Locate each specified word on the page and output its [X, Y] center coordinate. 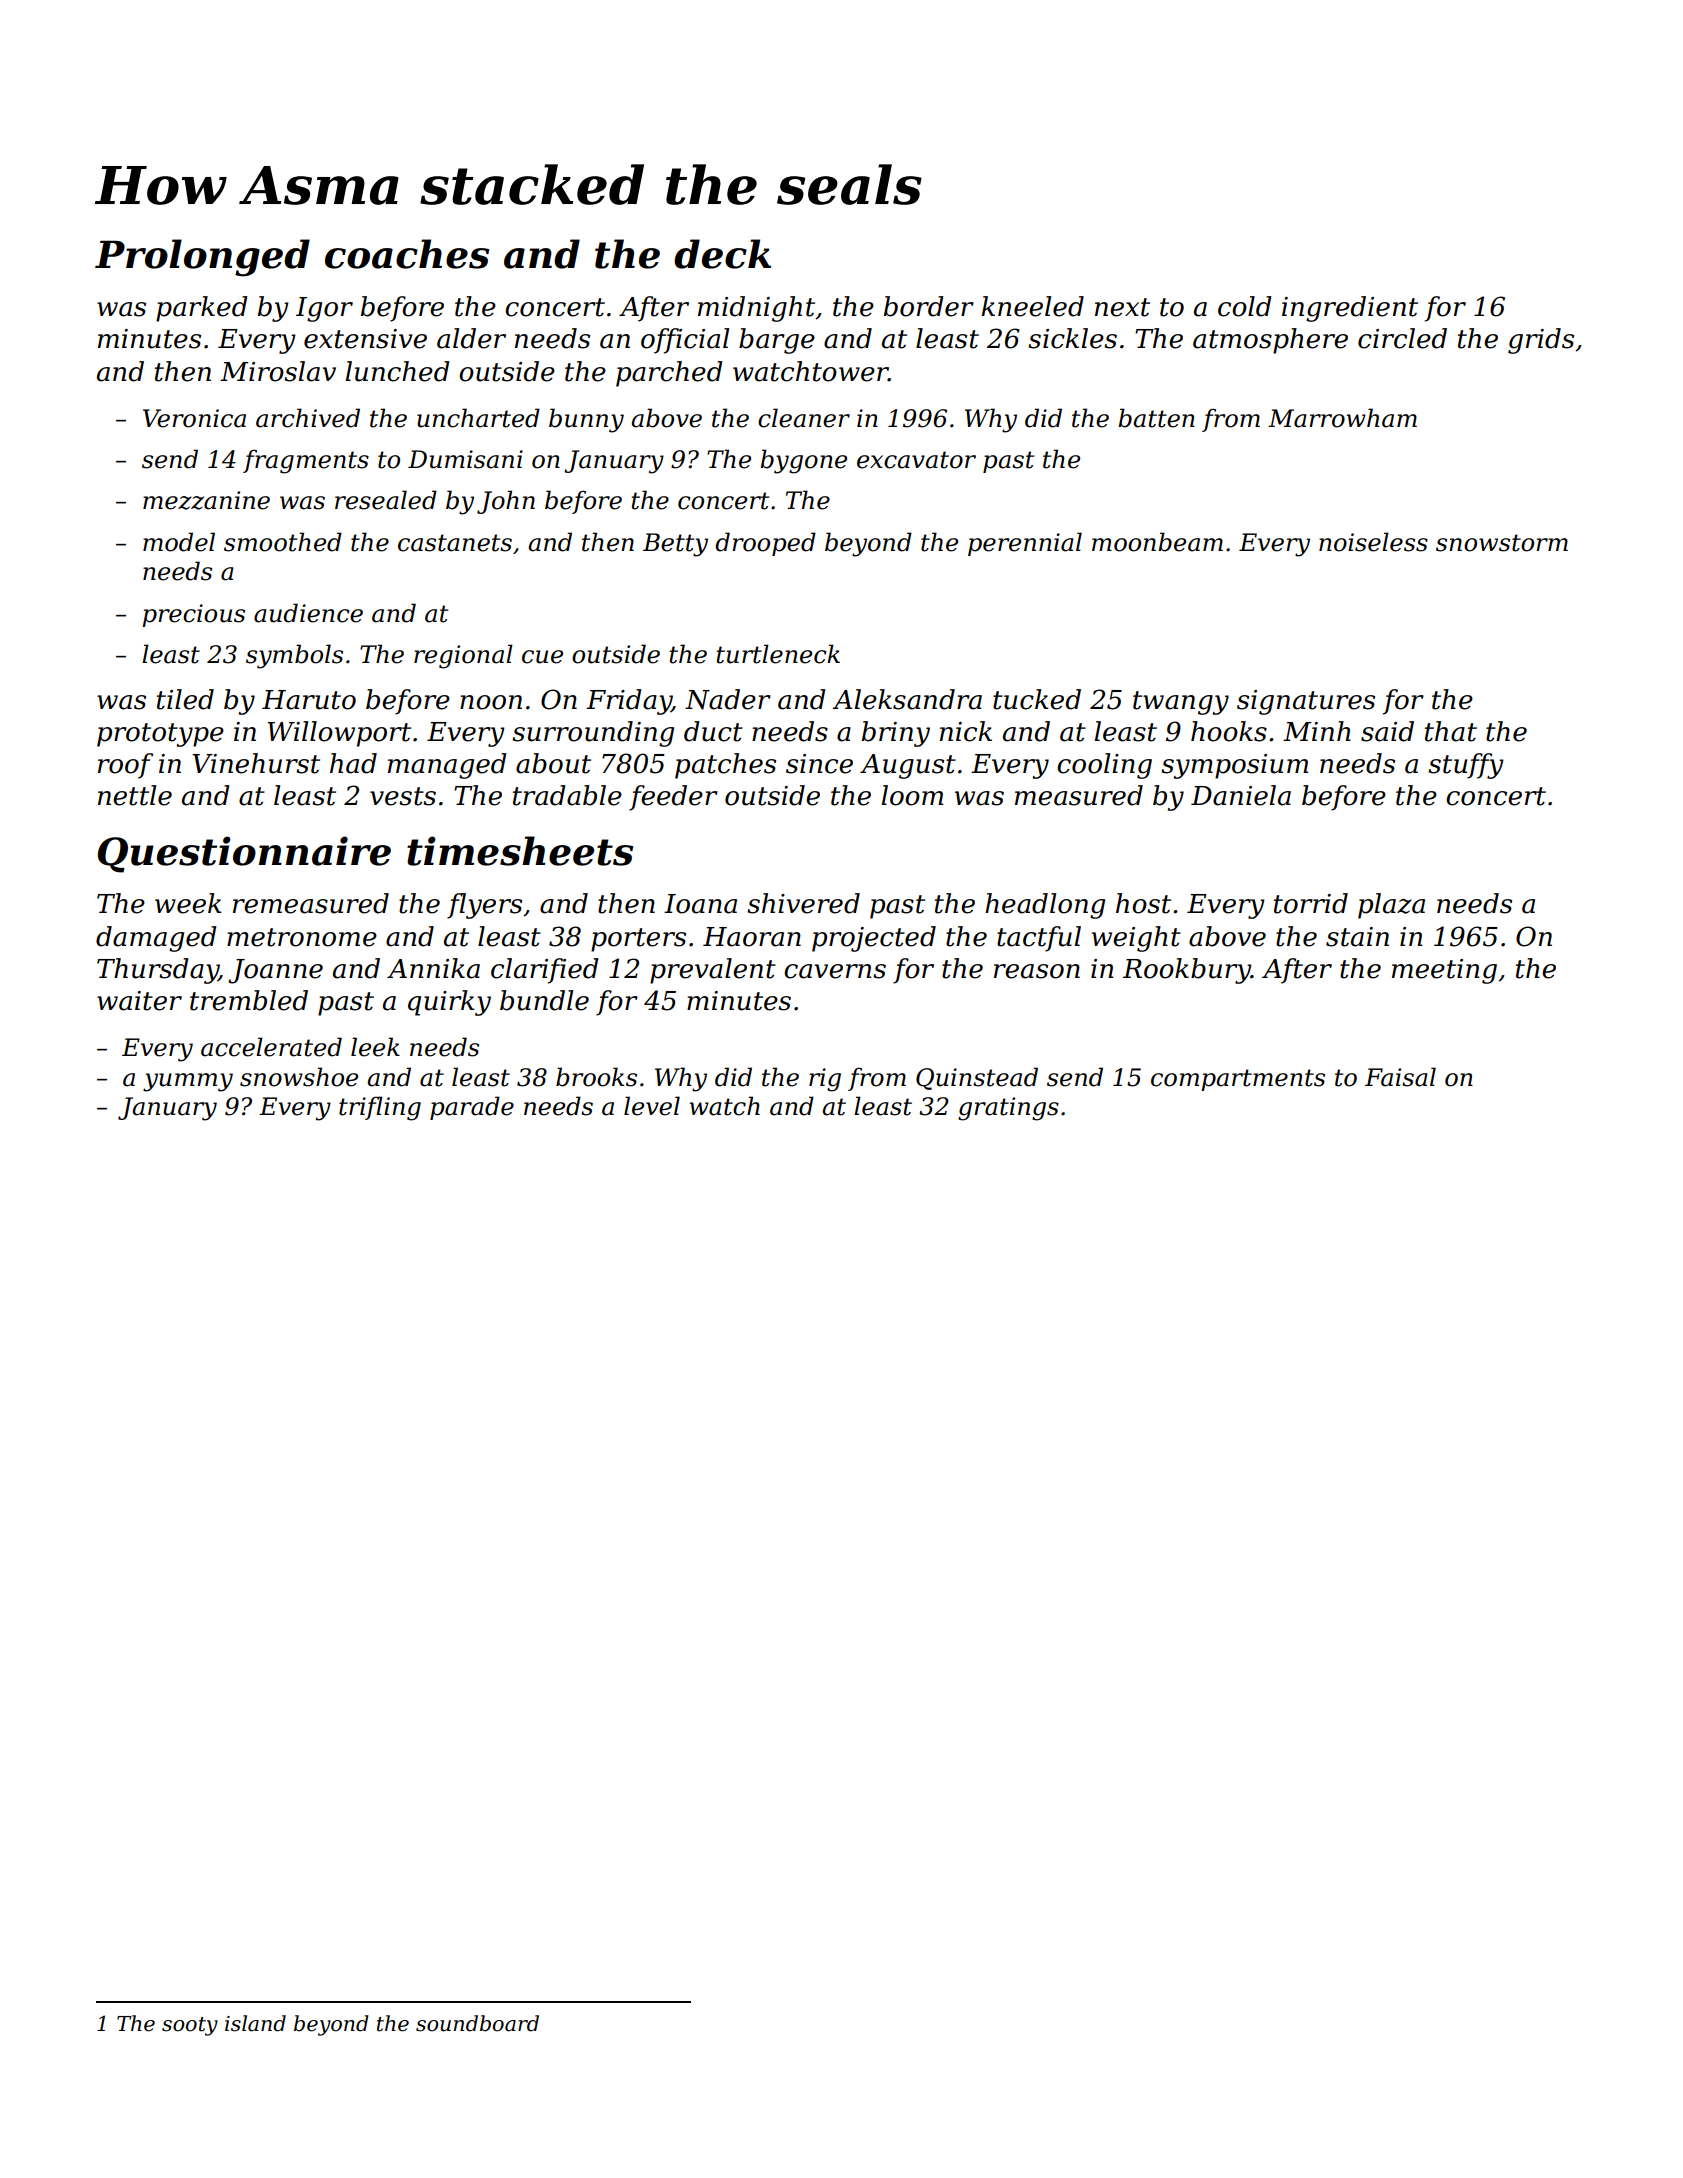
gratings [1008, 1109]
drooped [765, 544]
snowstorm [1502, 543]
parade [472, 1108]
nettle [135, 795]
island [255, 2023]
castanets [455, 543]
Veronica [194, 418]
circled [1402, 338]
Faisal [1400, 1077]
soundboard [477, 2023]
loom [912, 795]
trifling [380, 1108]
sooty [190, 2026]
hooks [1229, 731]
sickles [1072, 338]
